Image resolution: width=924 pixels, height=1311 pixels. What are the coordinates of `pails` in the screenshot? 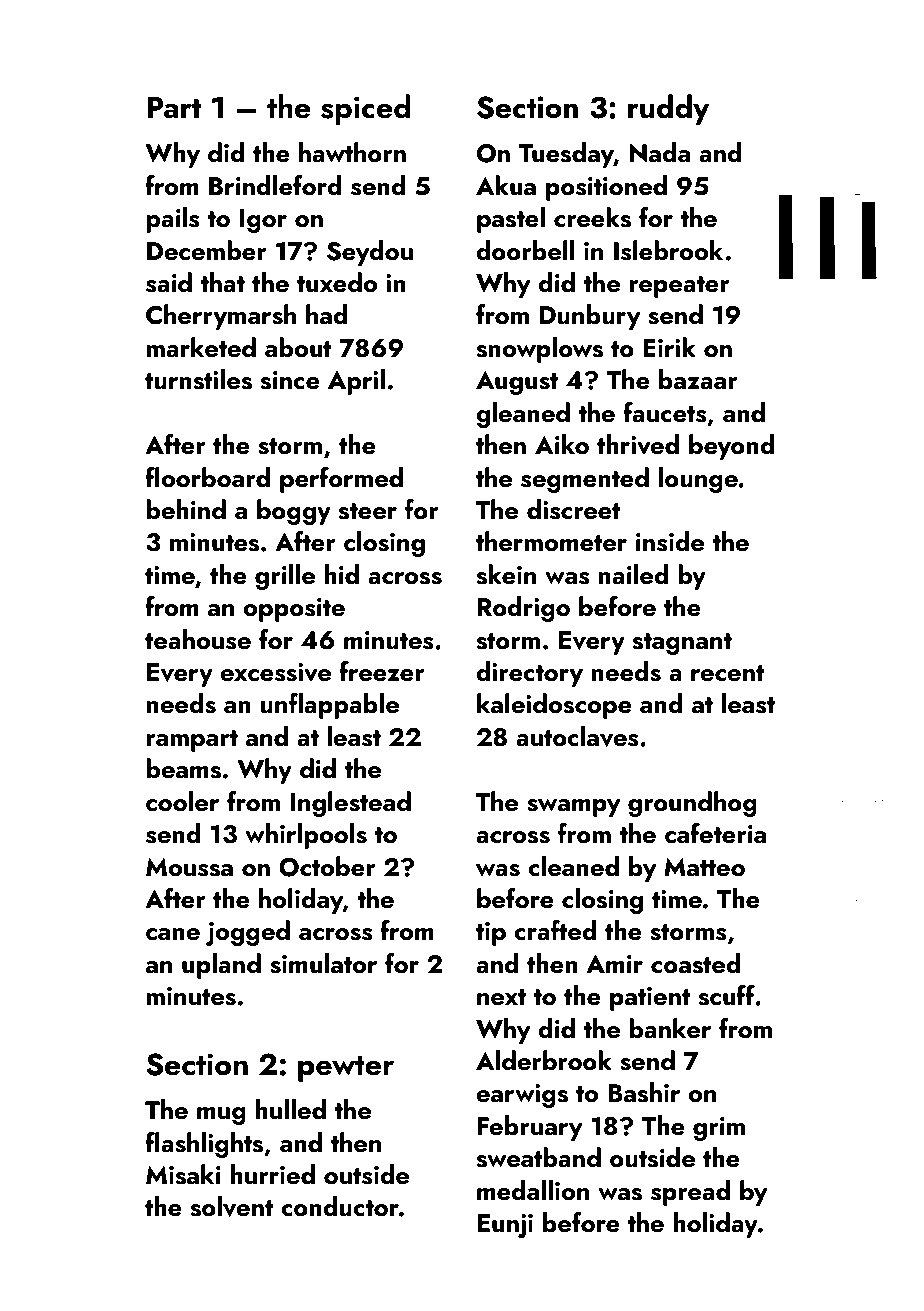 It's located at (173, 220).
